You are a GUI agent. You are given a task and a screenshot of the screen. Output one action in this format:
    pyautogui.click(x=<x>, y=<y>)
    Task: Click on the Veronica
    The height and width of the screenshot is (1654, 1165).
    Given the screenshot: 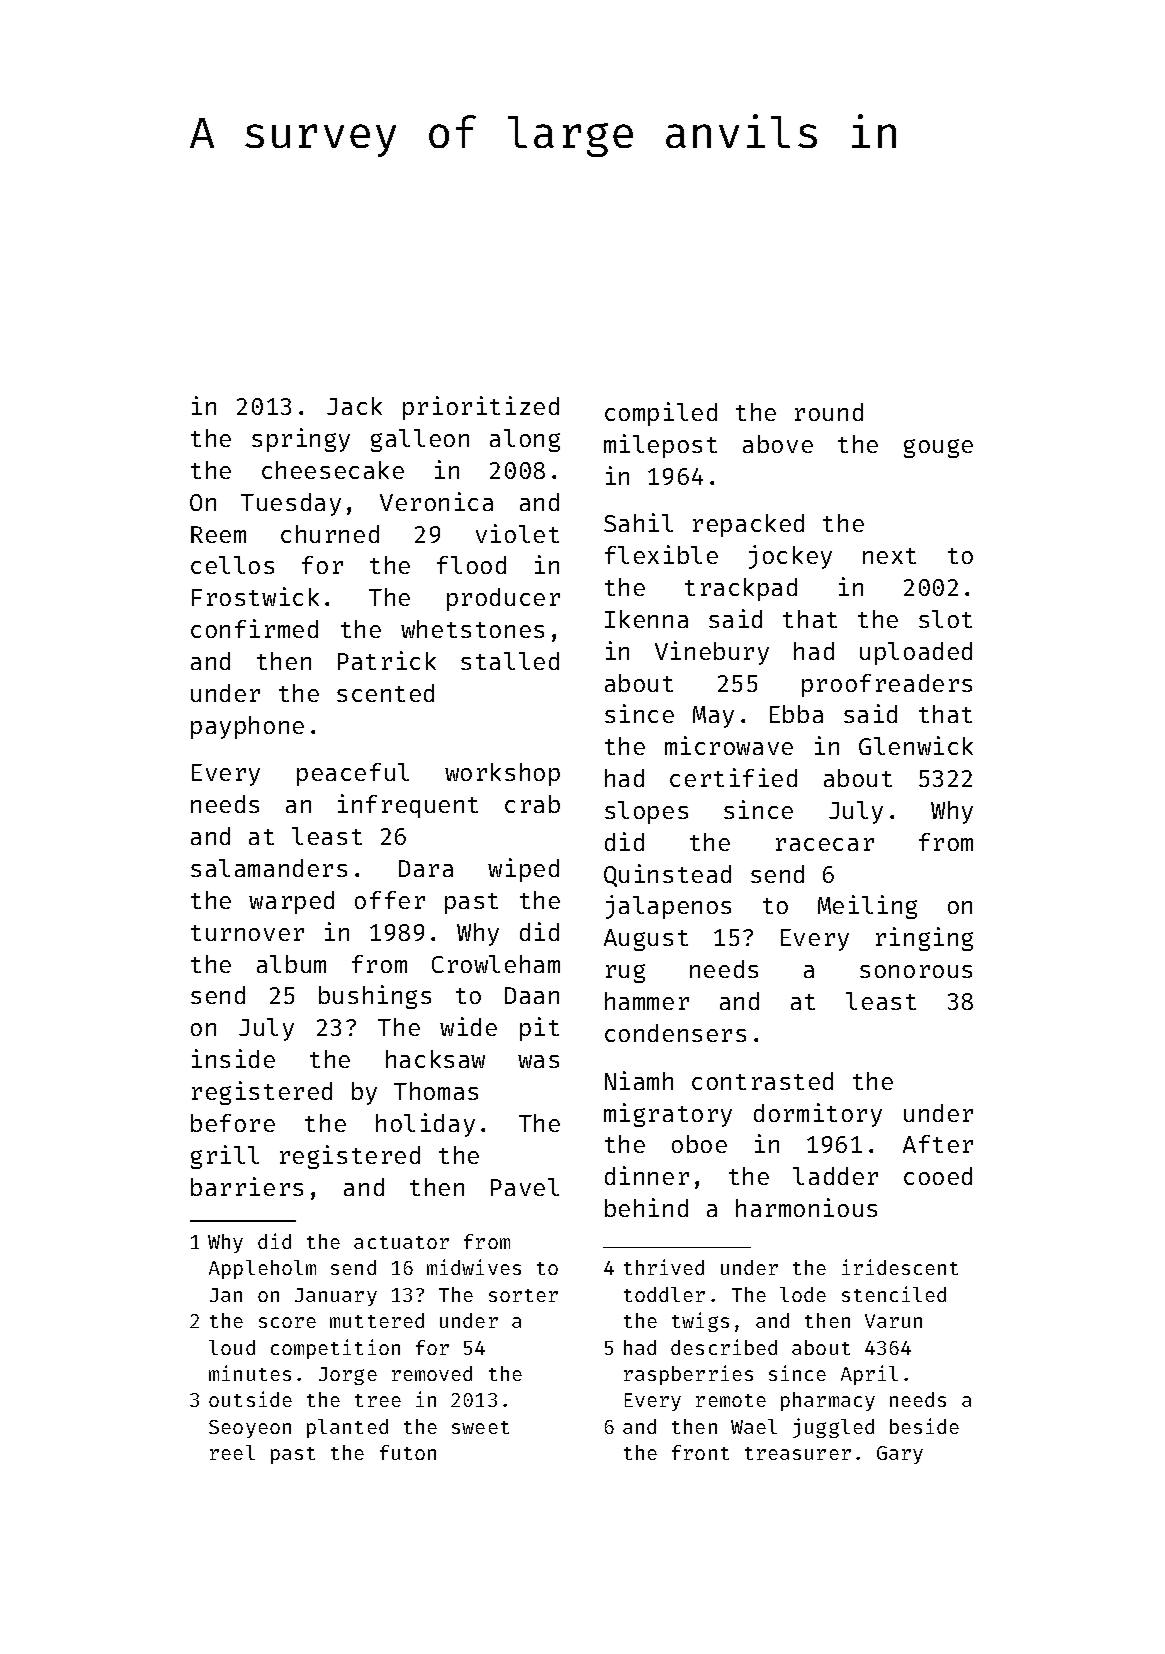 What is the action you would take?
    pyautogui.click(x=436, y=501)
